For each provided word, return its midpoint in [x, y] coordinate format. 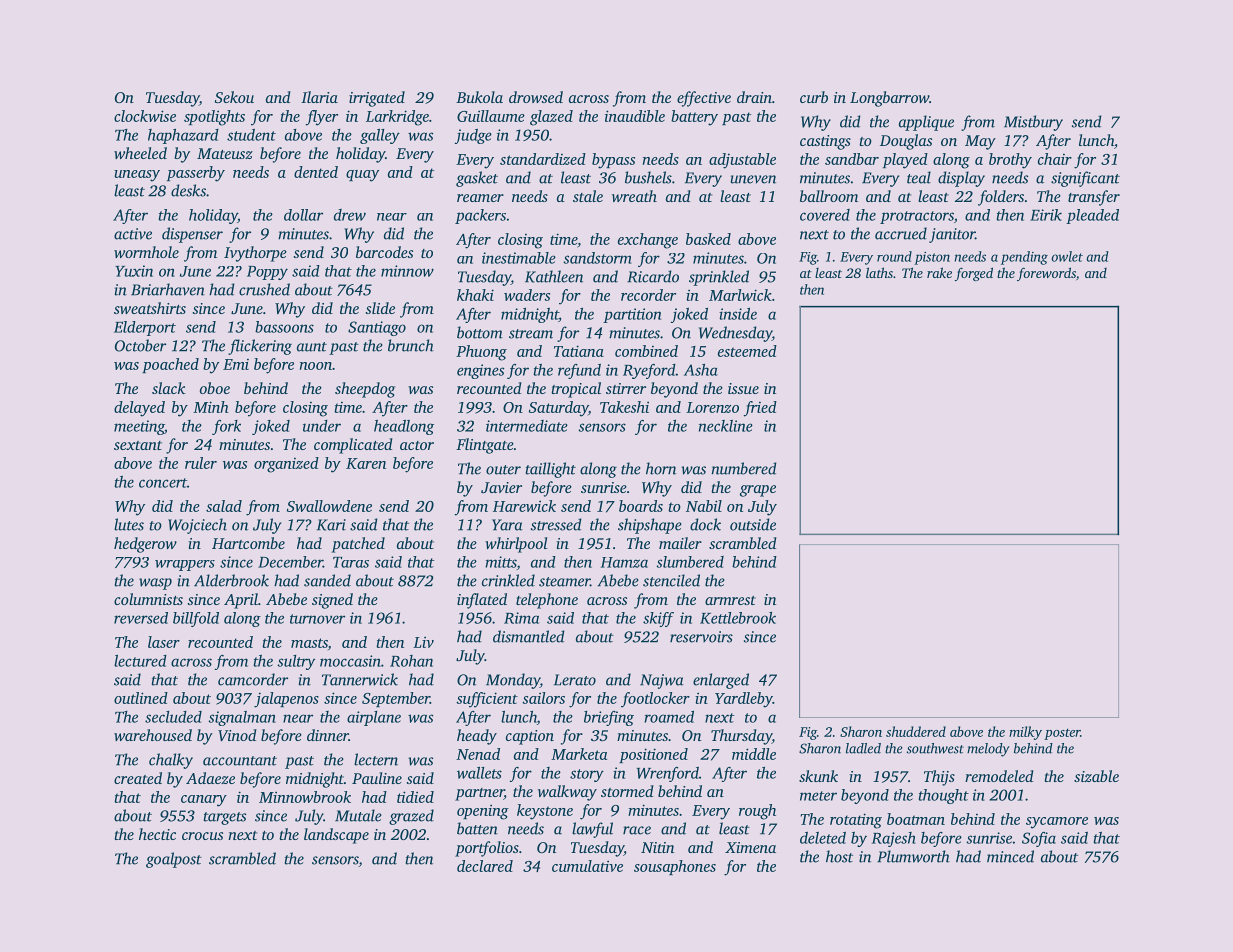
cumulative [587, 866]
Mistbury [1033, 123]
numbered [744, 468]
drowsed [536, 97]
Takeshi [624, 407]
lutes [129, 524]
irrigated [377, 99]
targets [225, 818]
